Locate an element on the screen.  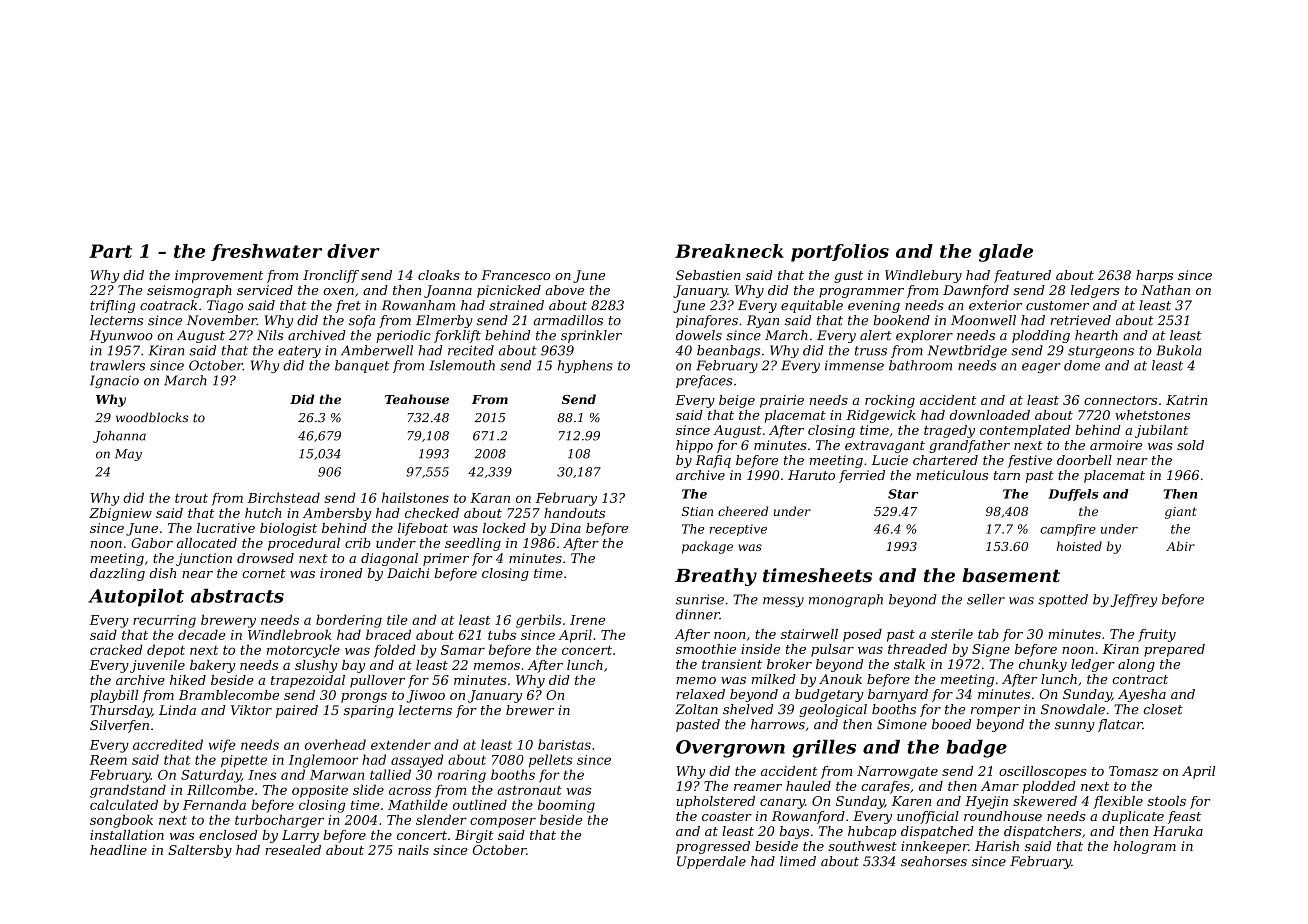
flatcar is located at coordinates (1120, 725).
